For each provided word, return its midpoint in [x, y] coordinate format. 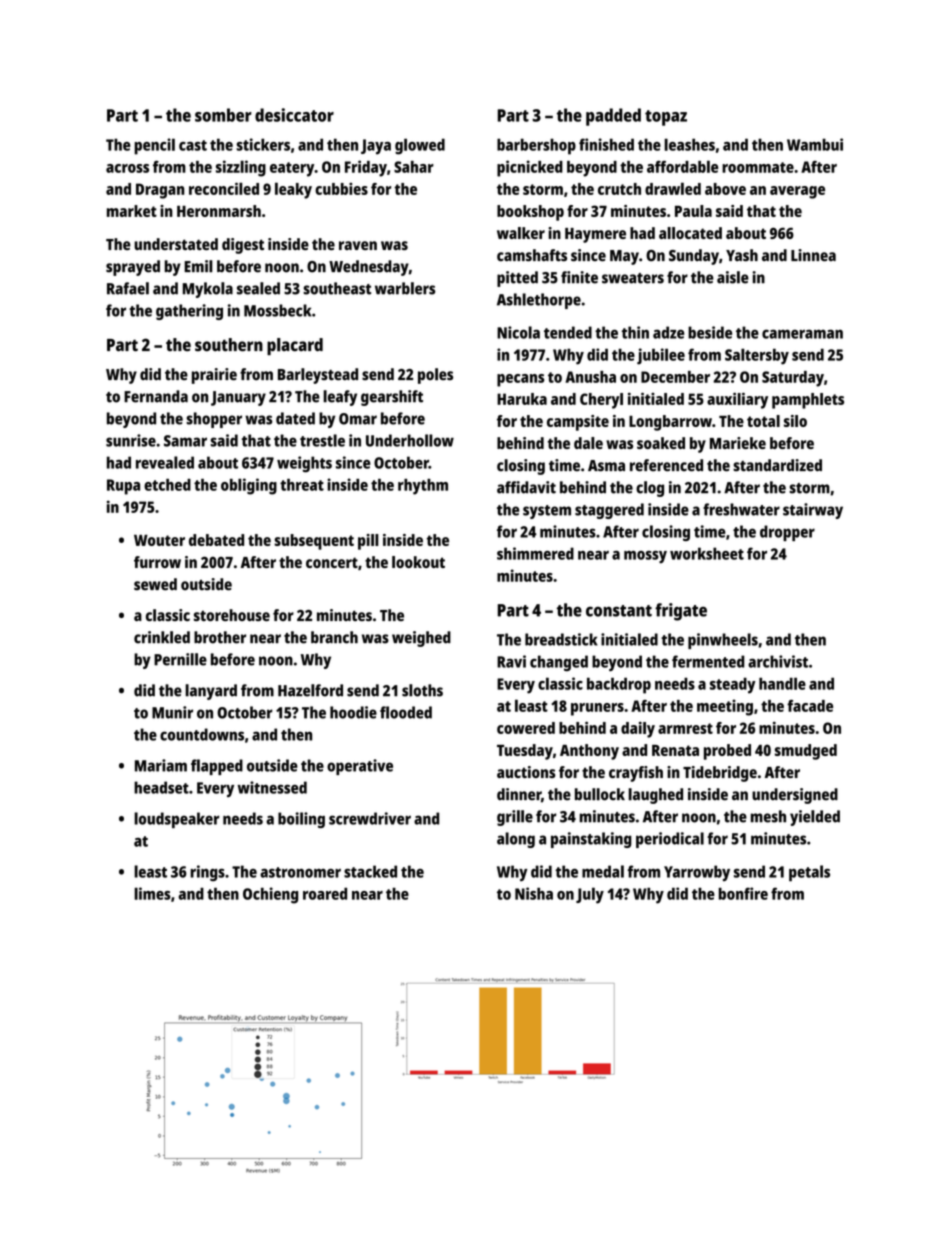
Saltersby [757, 356]
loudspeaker [176, 820]
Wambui [815, 144]
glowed [420, 146]
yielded [815, 818]
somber [223, 115]
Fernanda [156, 396]
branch [334, 637]
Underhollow [410, 440]
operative [360, 767]
